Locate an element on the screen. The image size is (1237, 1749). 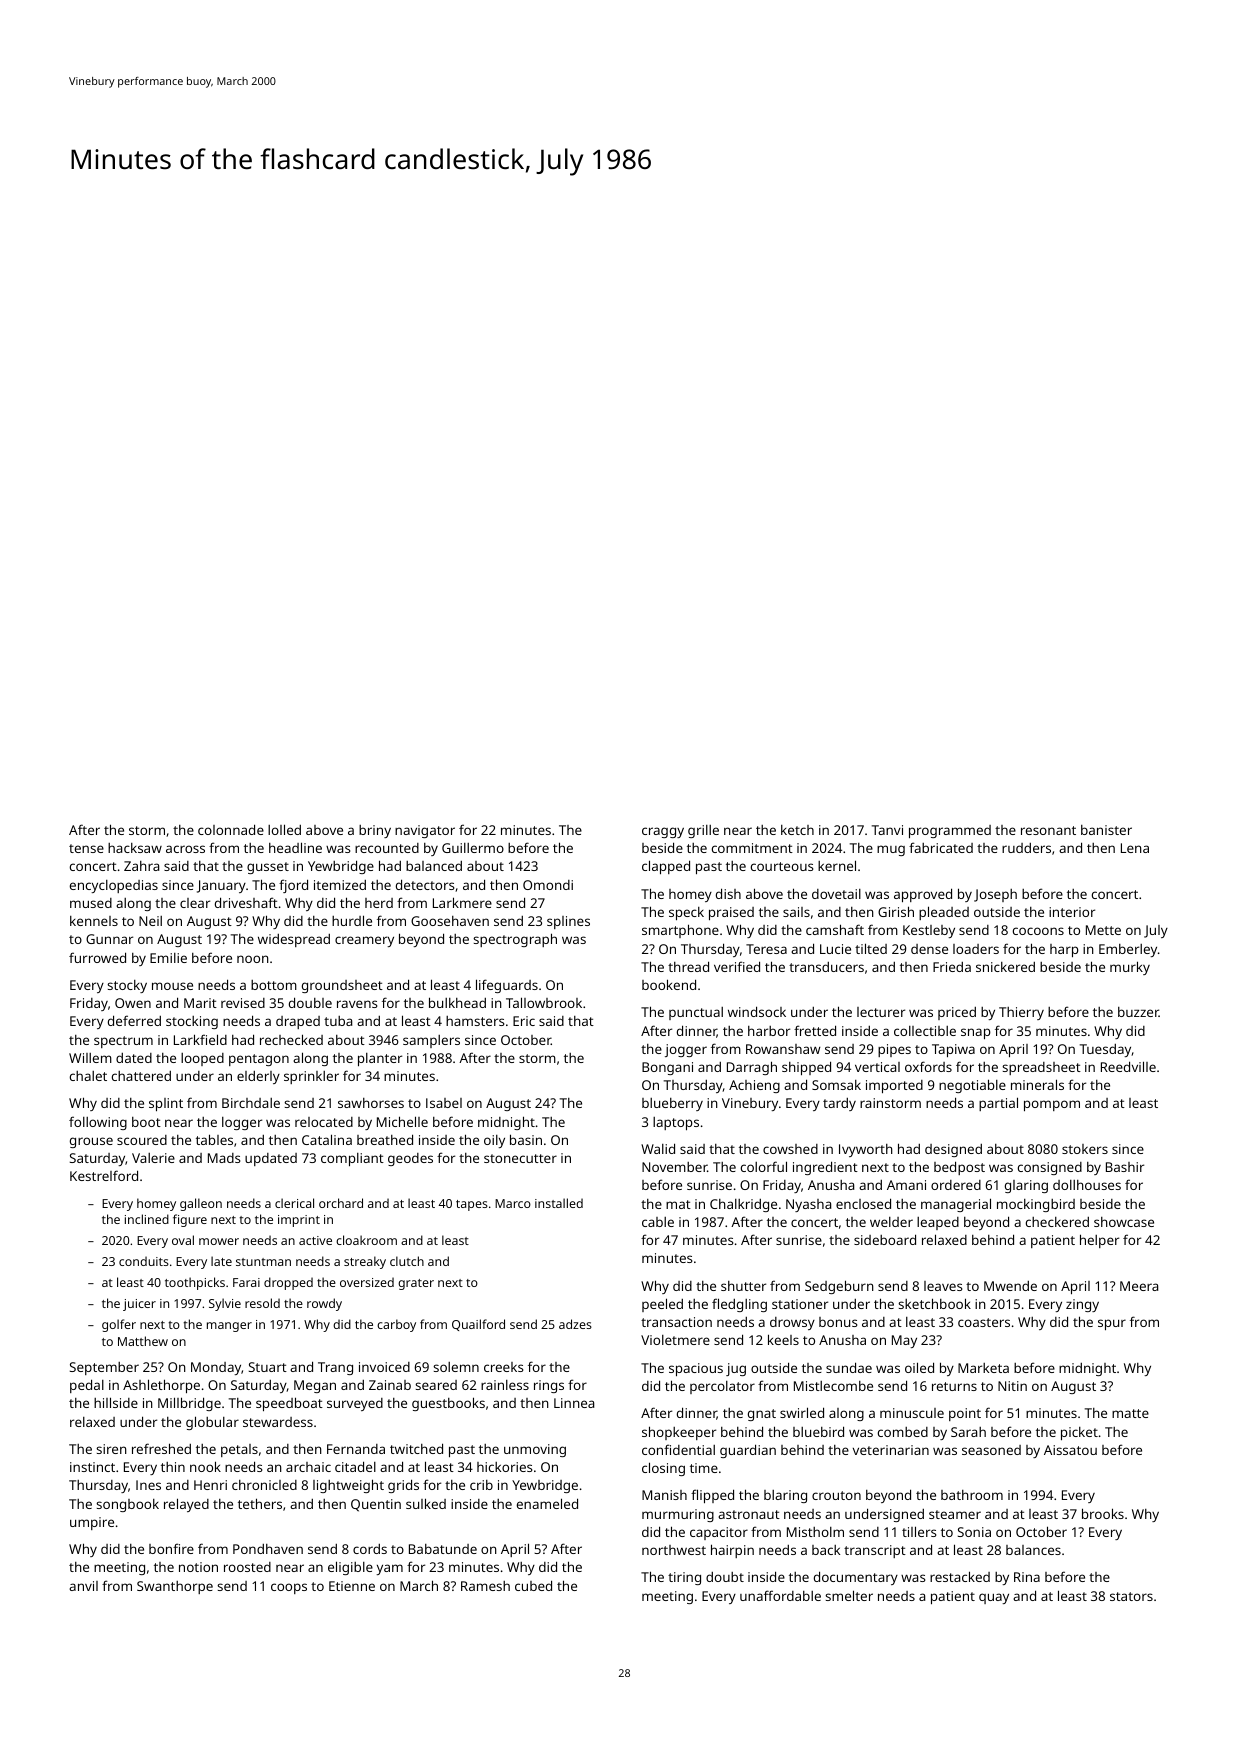
Matthew is located at coordinates (143, 1341).
